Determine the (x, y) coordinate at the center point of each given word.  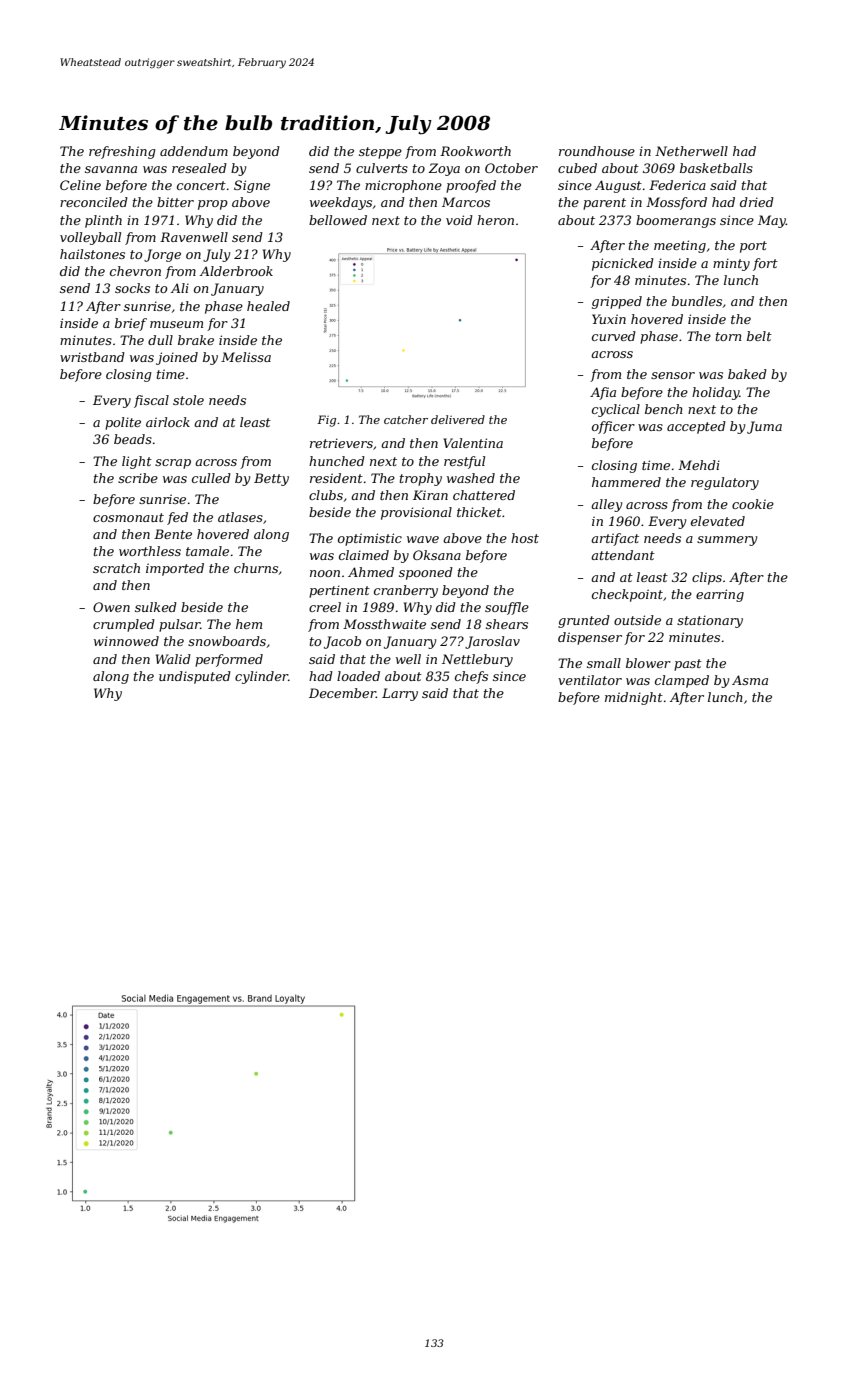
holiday (715, 393)
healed (268, 306)
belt (759, 336)
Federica (677, 185)
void (459, 220)
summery (727, 541)
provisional (416, 513)
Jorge (162, 255)
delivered (458, 419)
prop (213, 205)
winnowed (126, 641)
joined (177, 358)
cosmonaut (128, 517)
